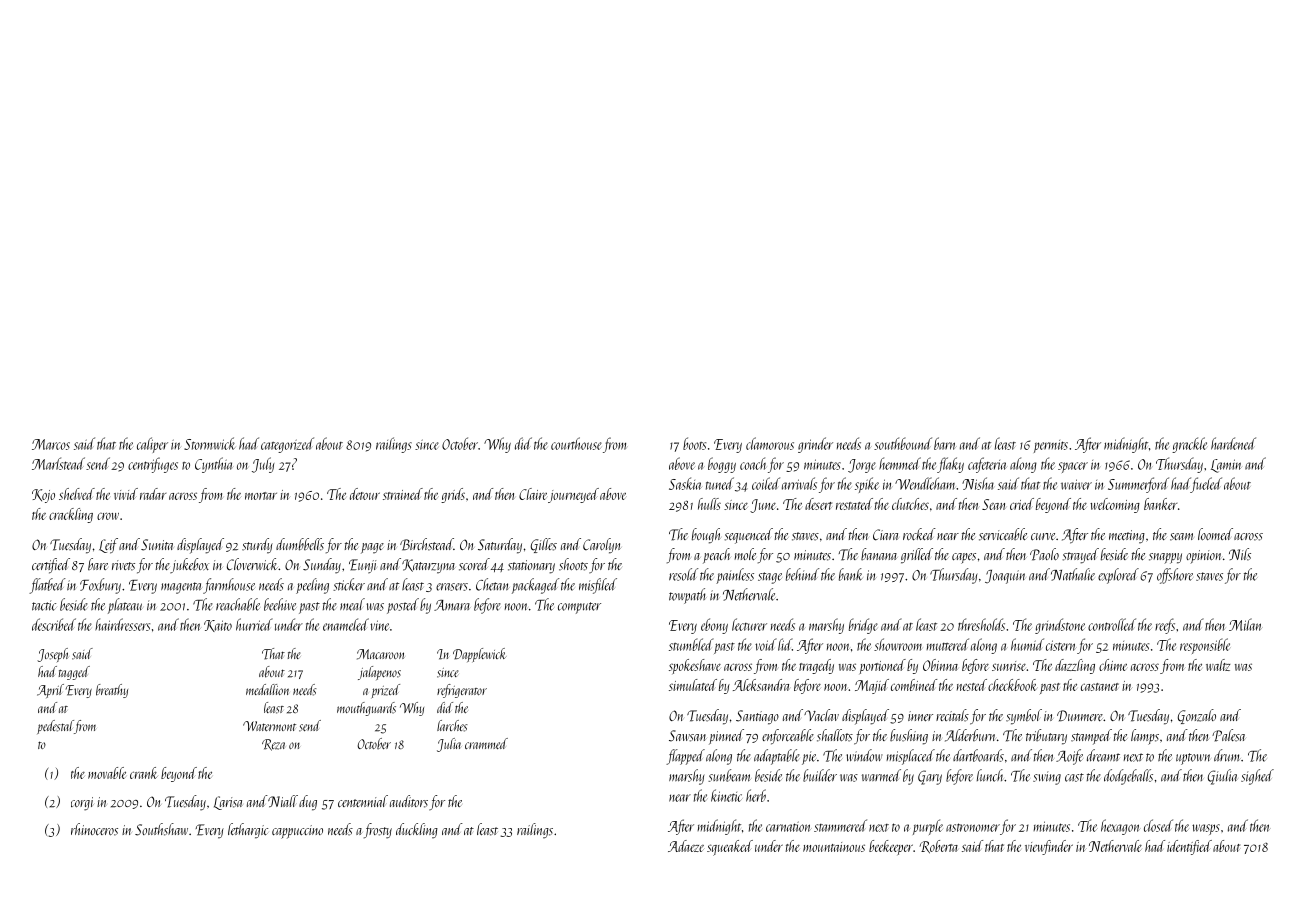  I want to click on movable, so click(107, 773).
